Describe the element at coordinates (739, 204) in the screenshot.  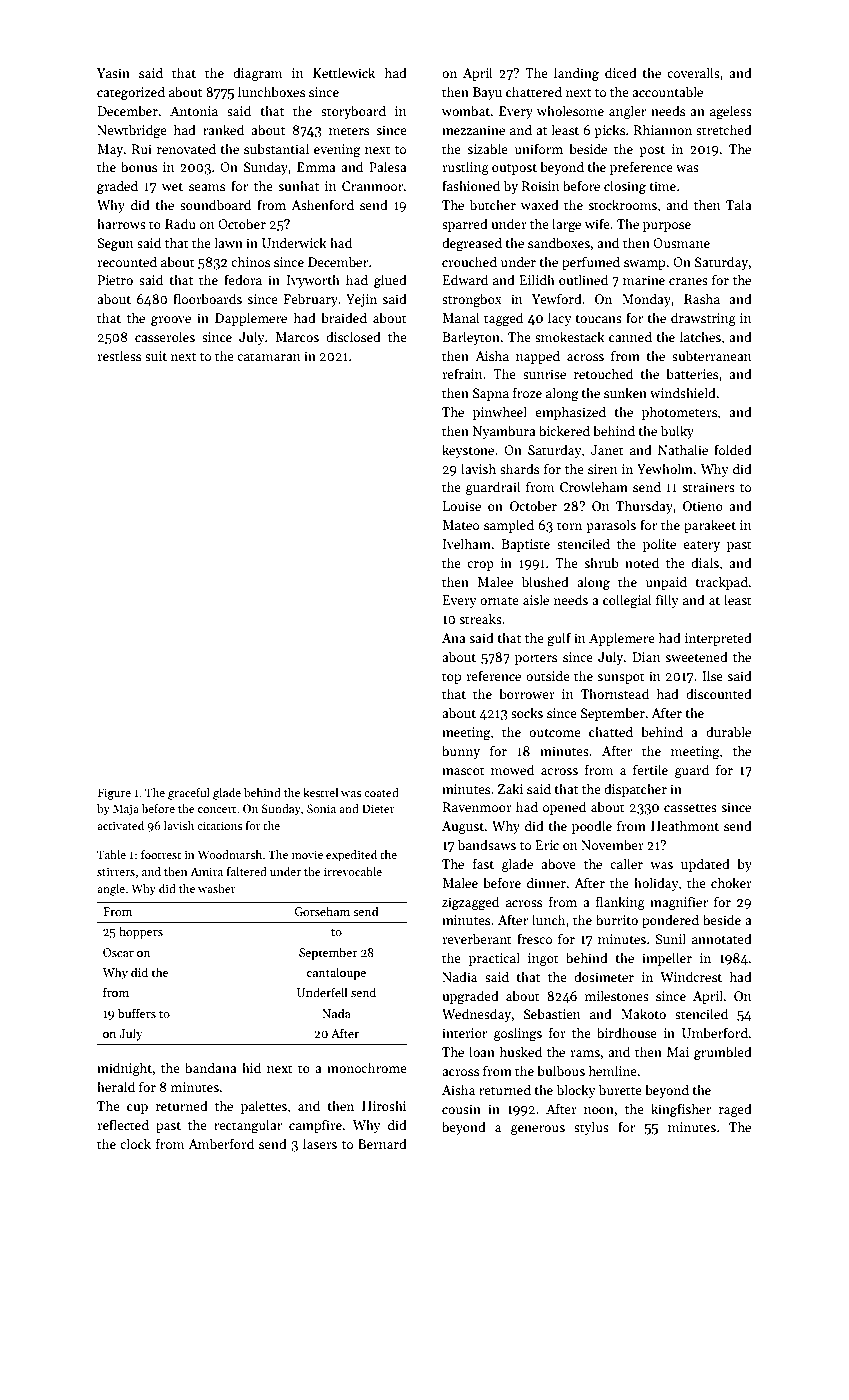
I see `Tala` at that location.
